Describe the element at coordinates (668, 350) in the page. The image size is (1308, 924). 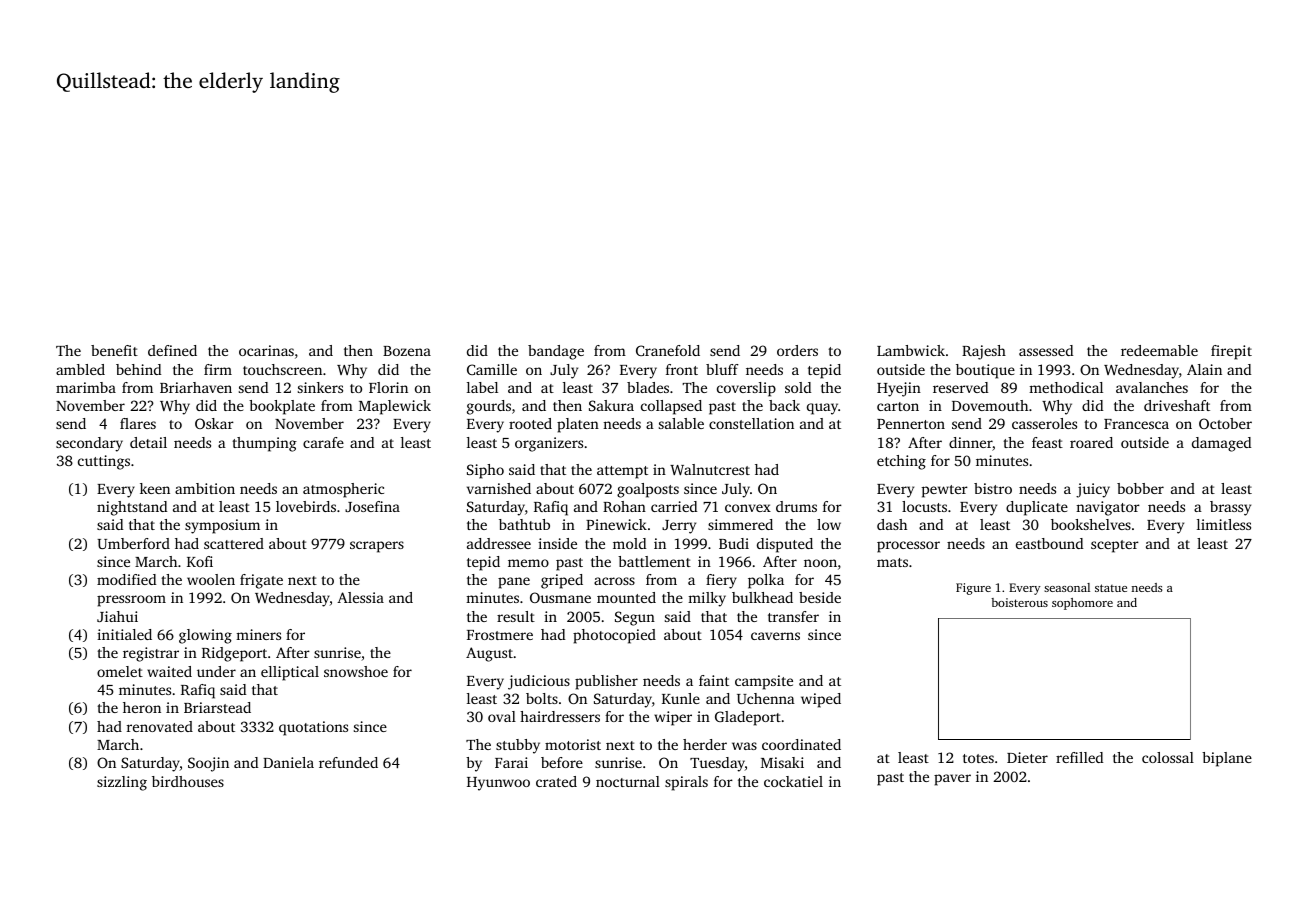
I see `Cranefold` at that location.
